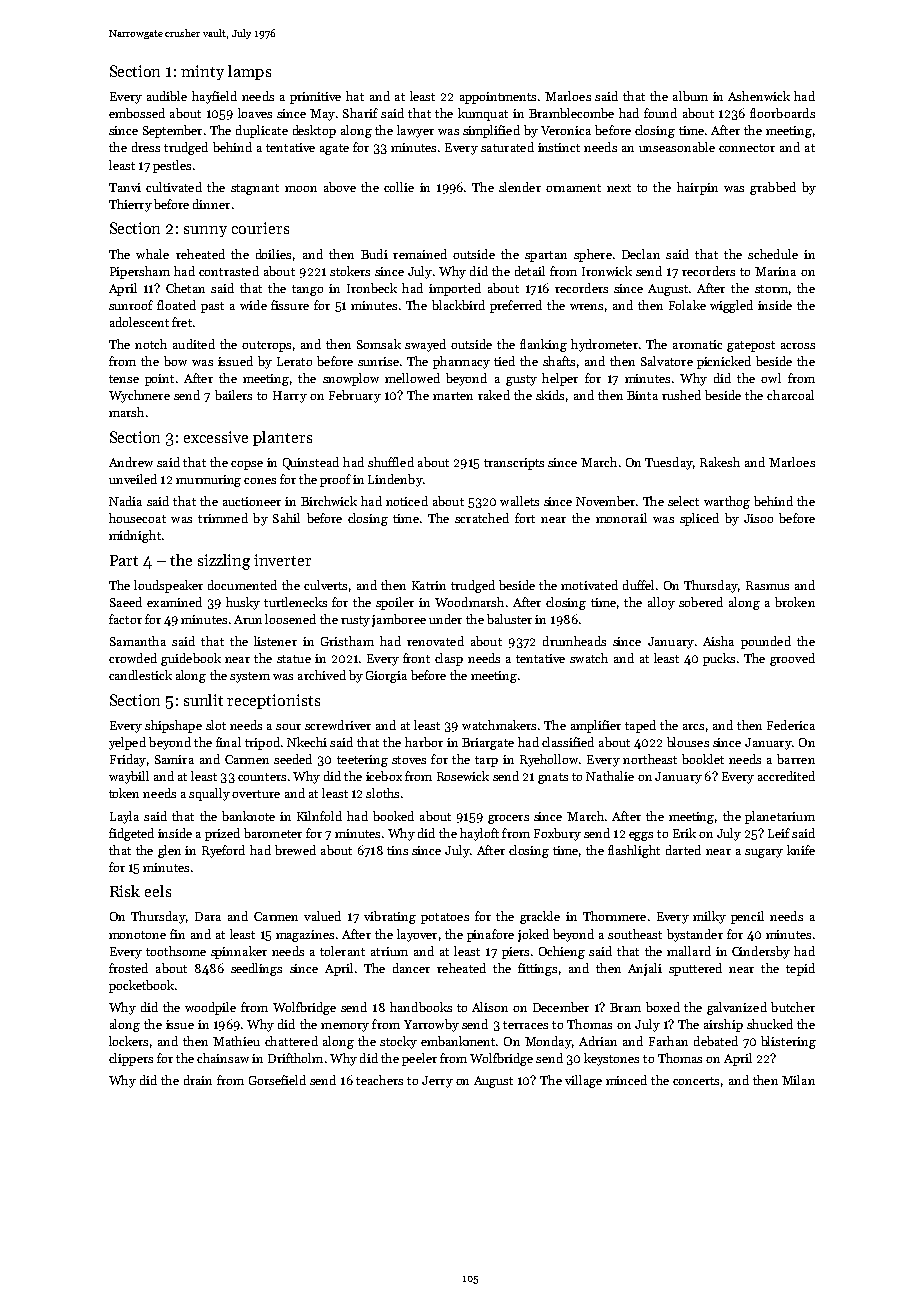 Image resolution: width=924 pixels, height=1308 pixels. I want to click on teachers, so click(379, 1080).
